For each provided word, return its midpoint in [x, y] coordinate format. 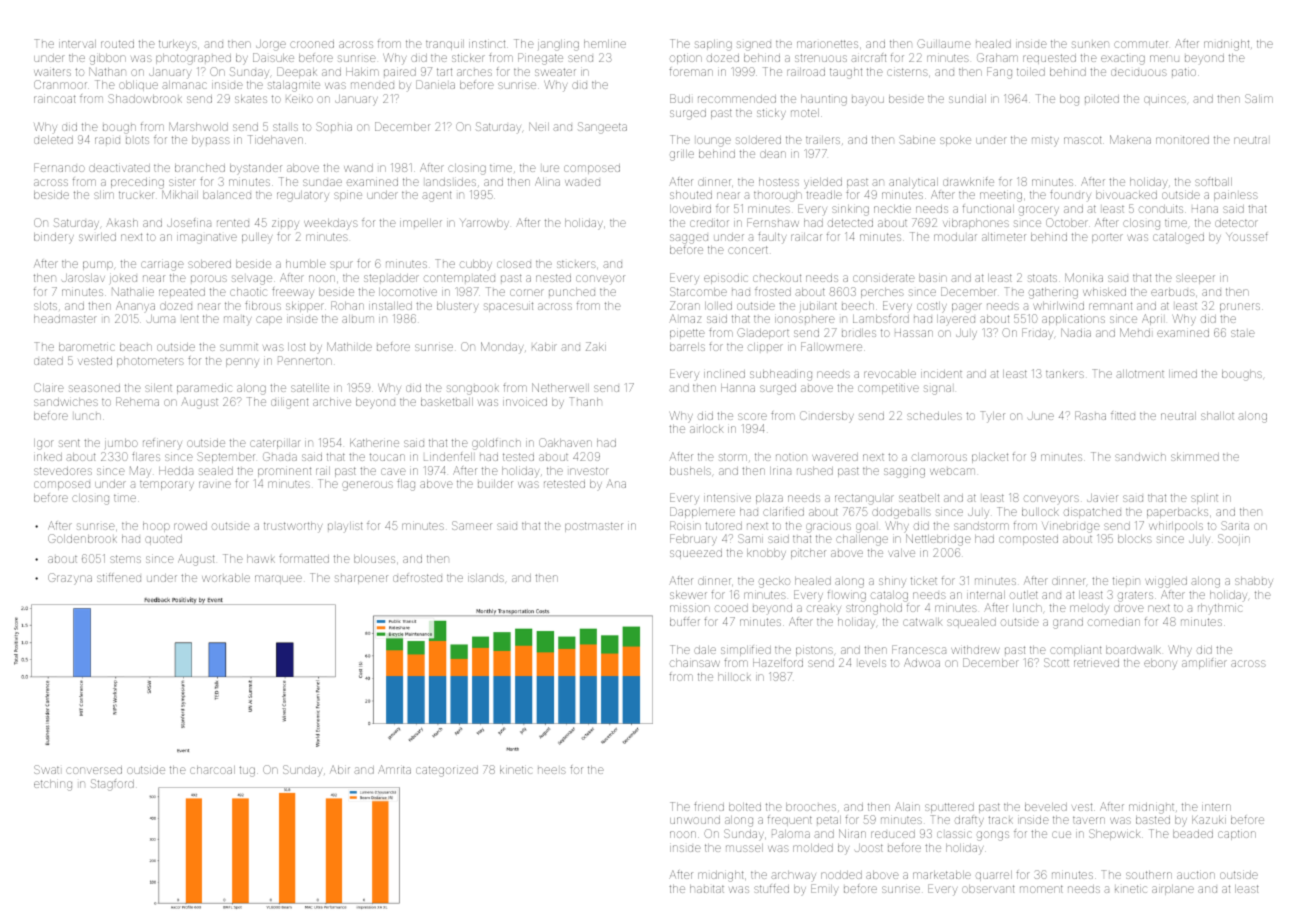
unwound [695, 820]
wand [358, 168]
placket [990, 458]
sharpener [361, 579]
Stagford [112, 785]
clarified [783, 511]
